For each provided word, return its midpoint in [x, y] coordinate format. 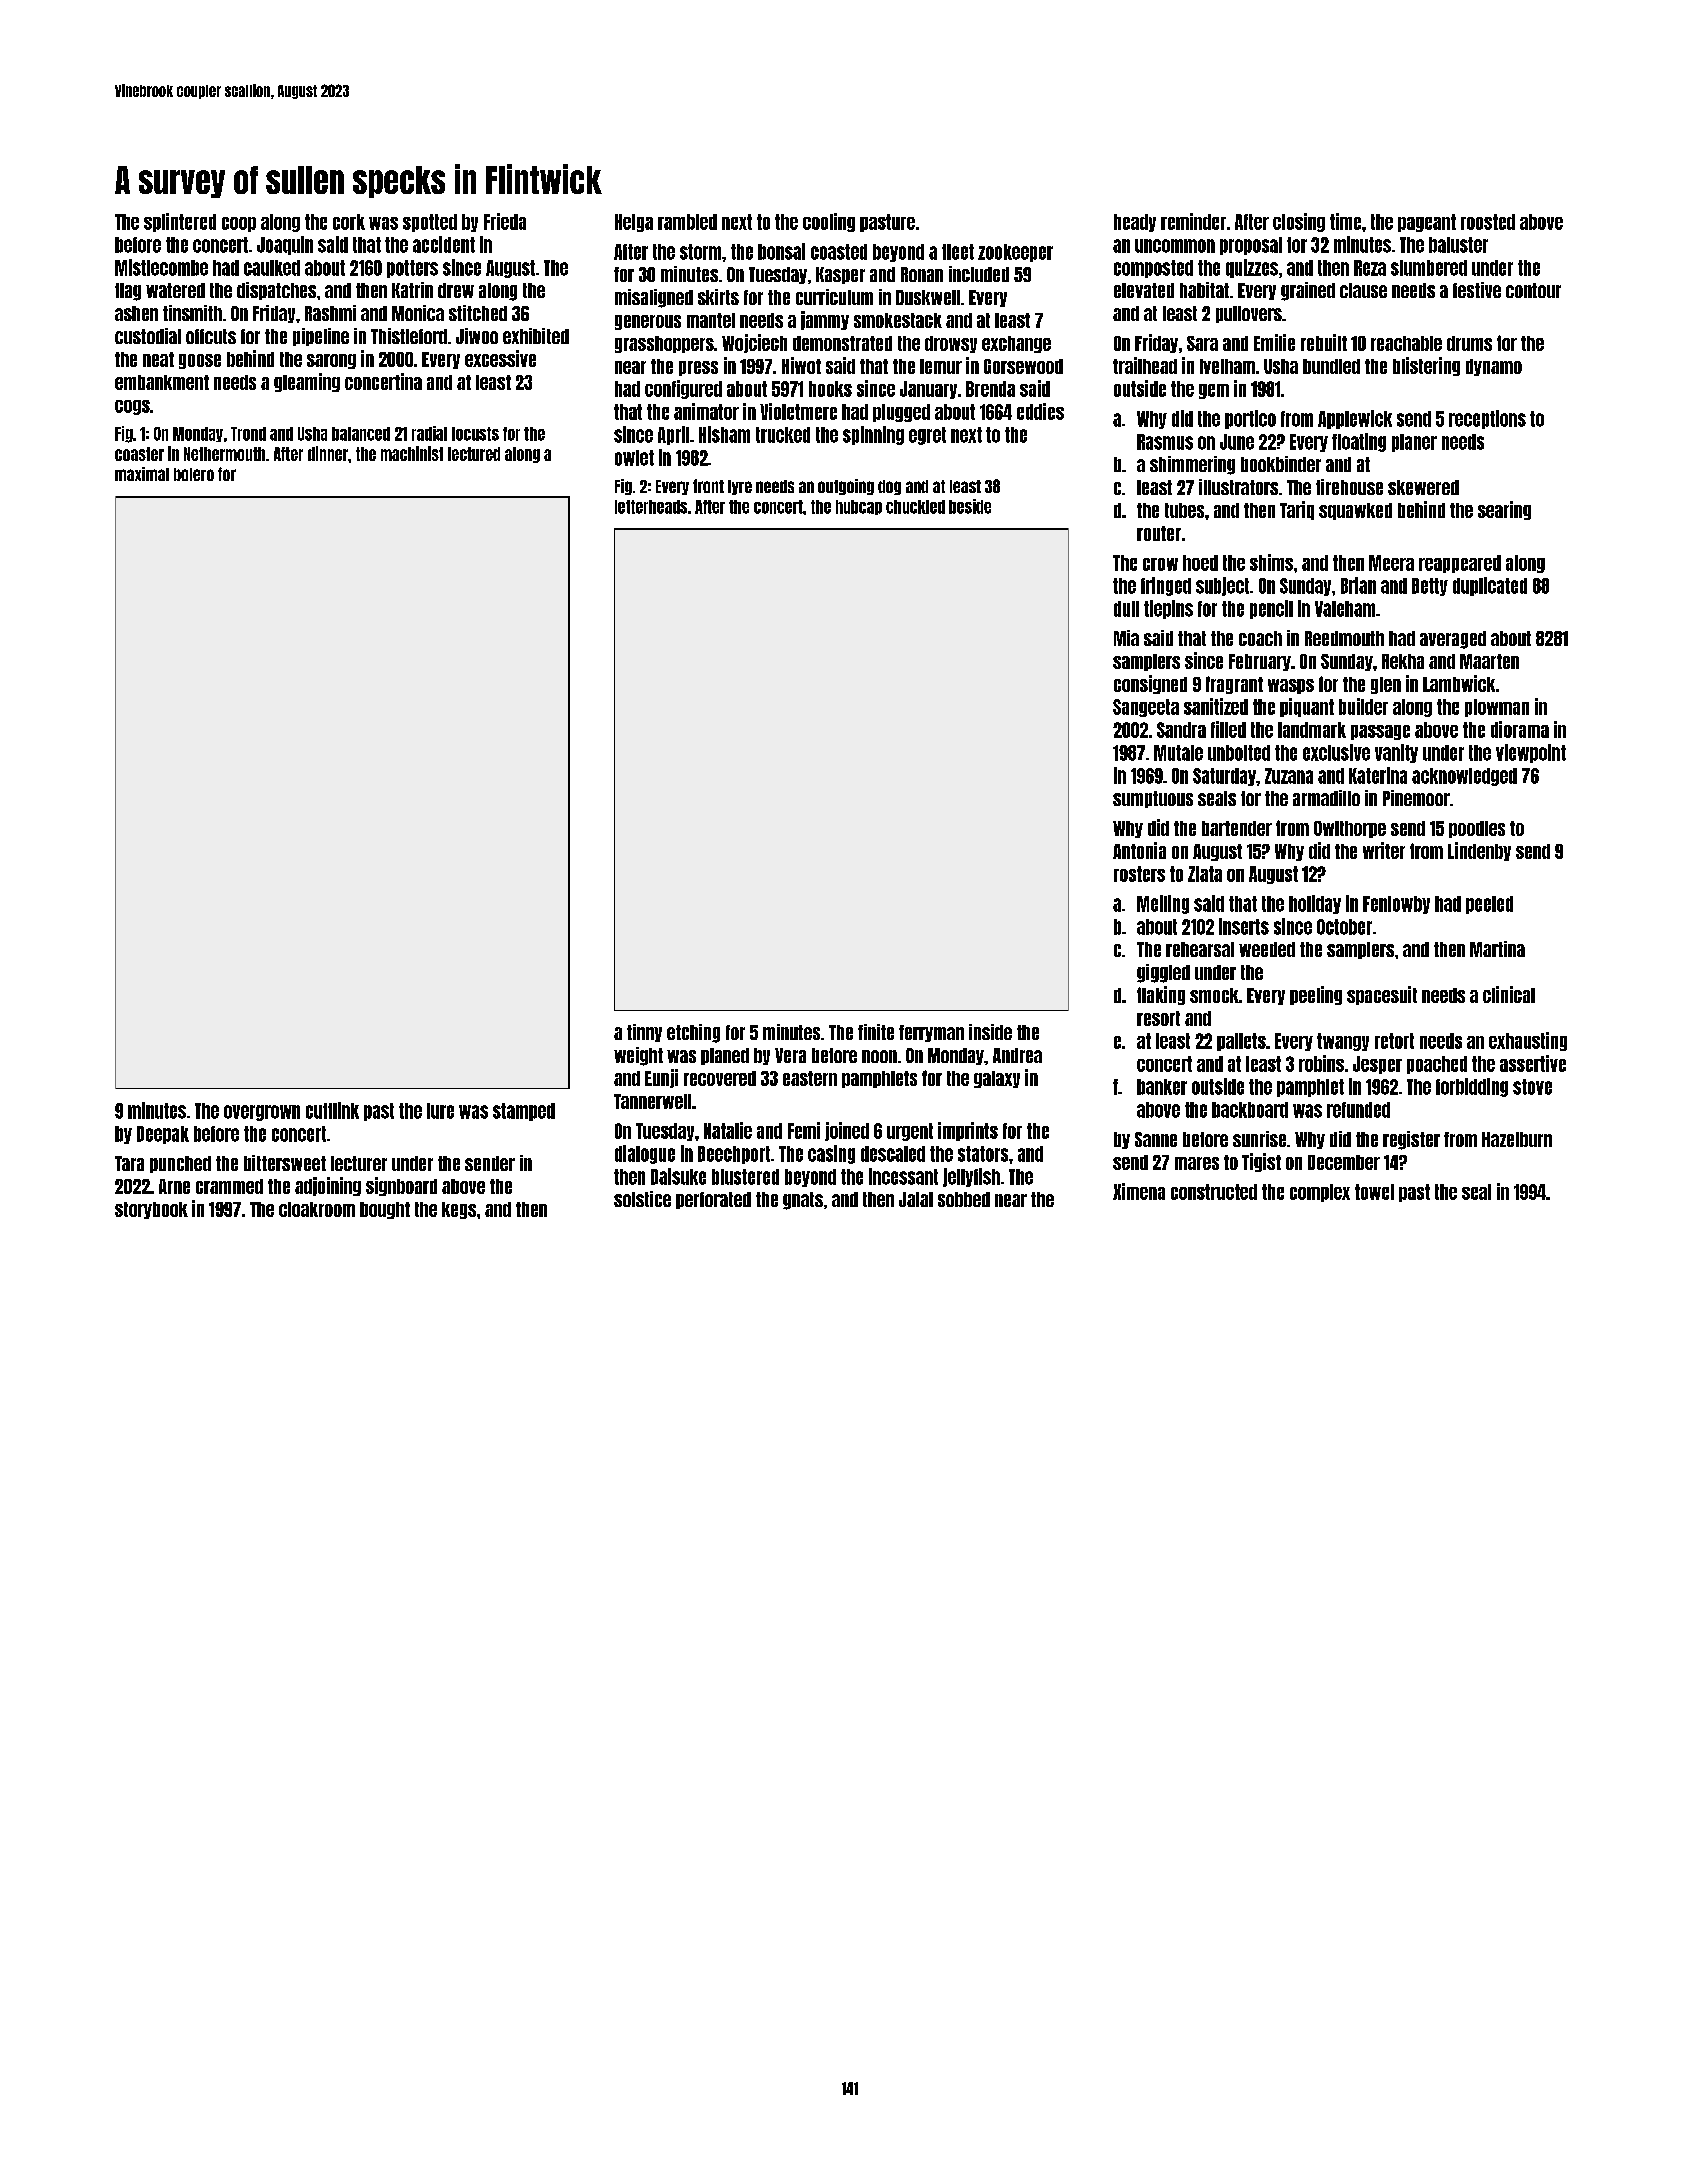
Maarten [1489, 661]
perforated [713, 1200]
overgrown [262, 1113]
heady [1135, 223]
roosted [1488, 222]
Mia [1126, 638]
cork [349, 222]
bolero [194, 474]
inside [990, 1032]
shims [1271, 562]
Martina [1497, 949]
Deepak [163, 1135]
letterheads [651, 507]
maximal [142, 474]
